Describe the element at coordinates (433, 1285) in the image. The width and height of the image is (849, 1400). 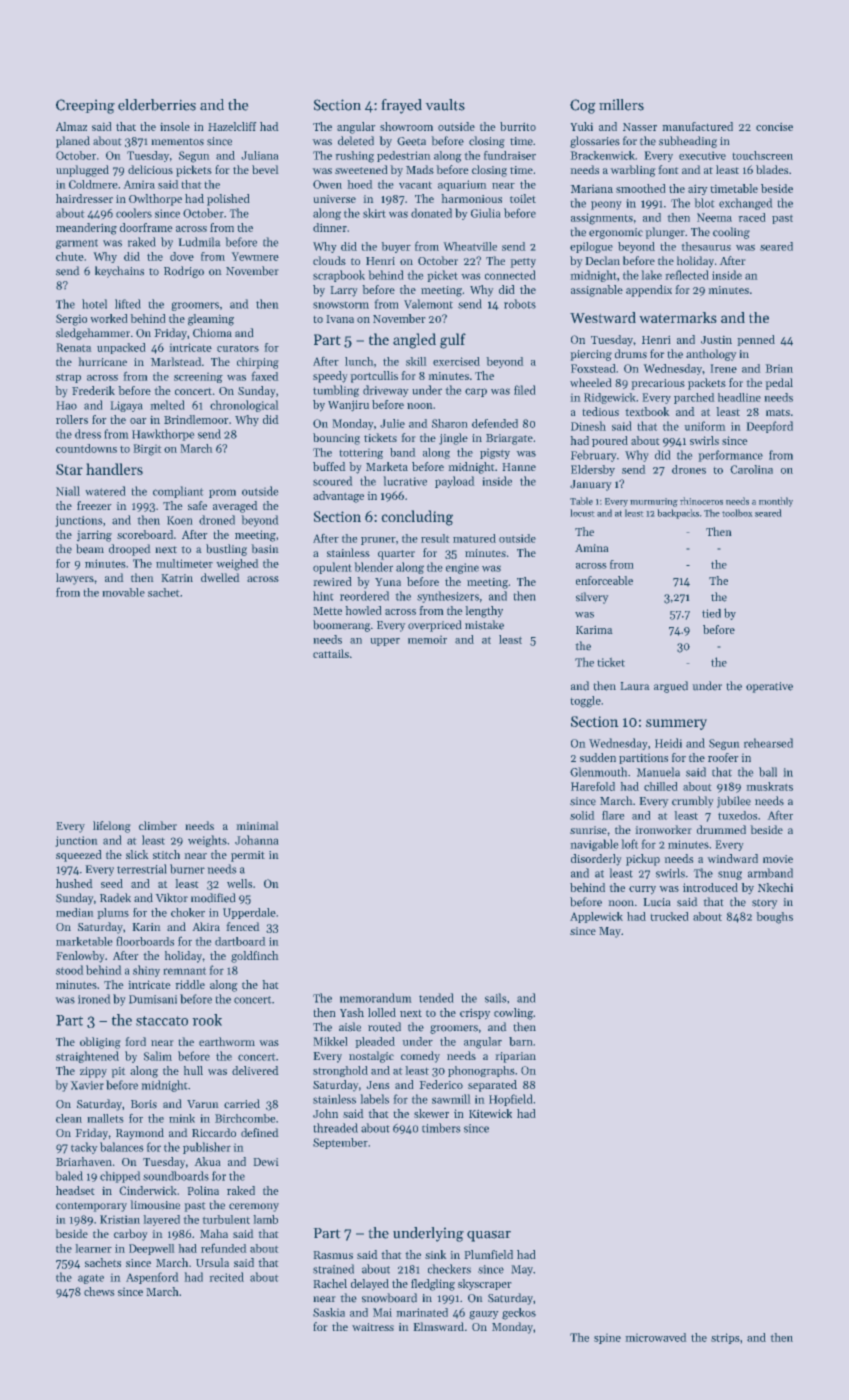
I see `fledgling` at that location.
